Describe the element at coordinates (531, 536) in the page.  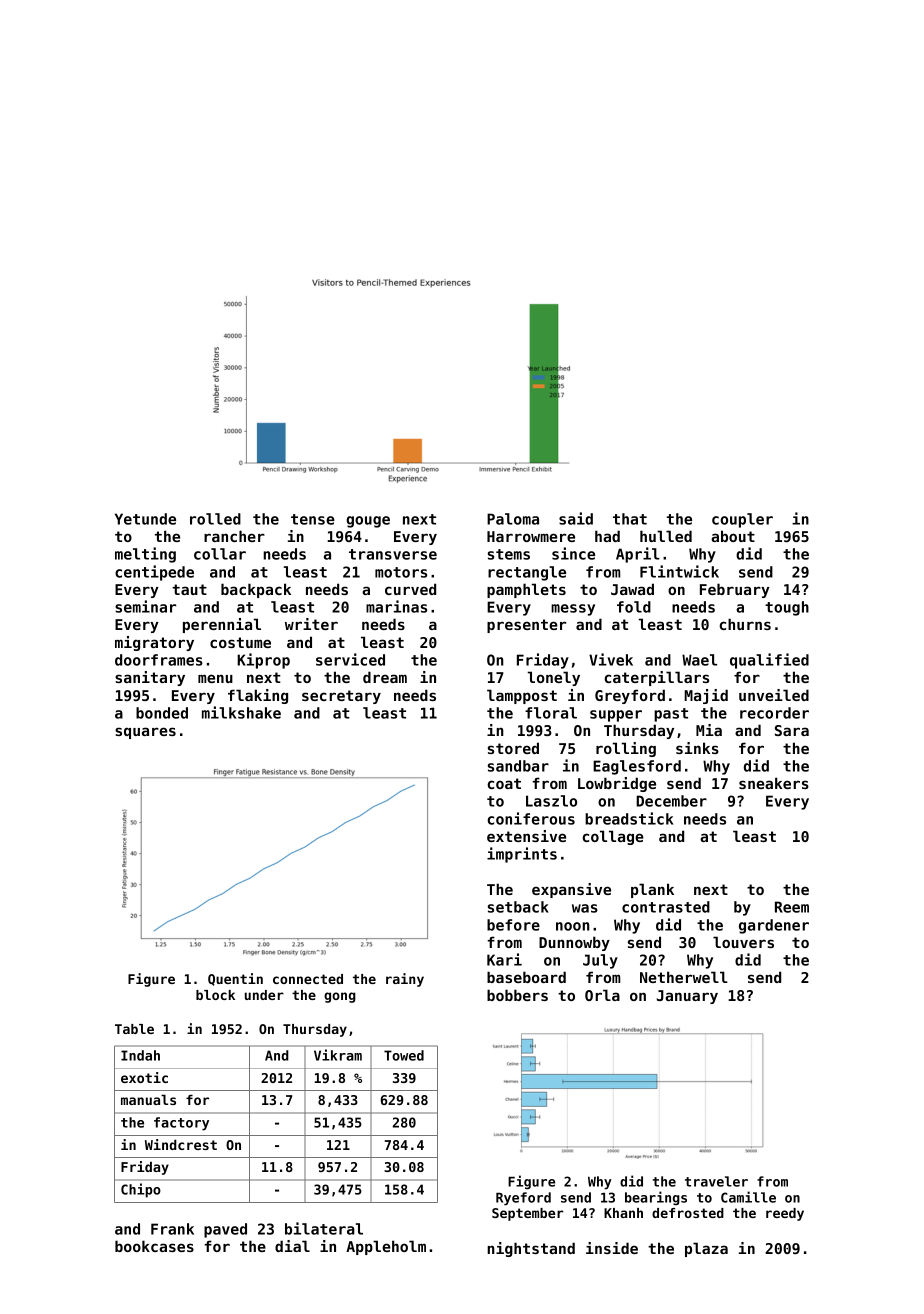
I see `Harrowmere` at that location.
